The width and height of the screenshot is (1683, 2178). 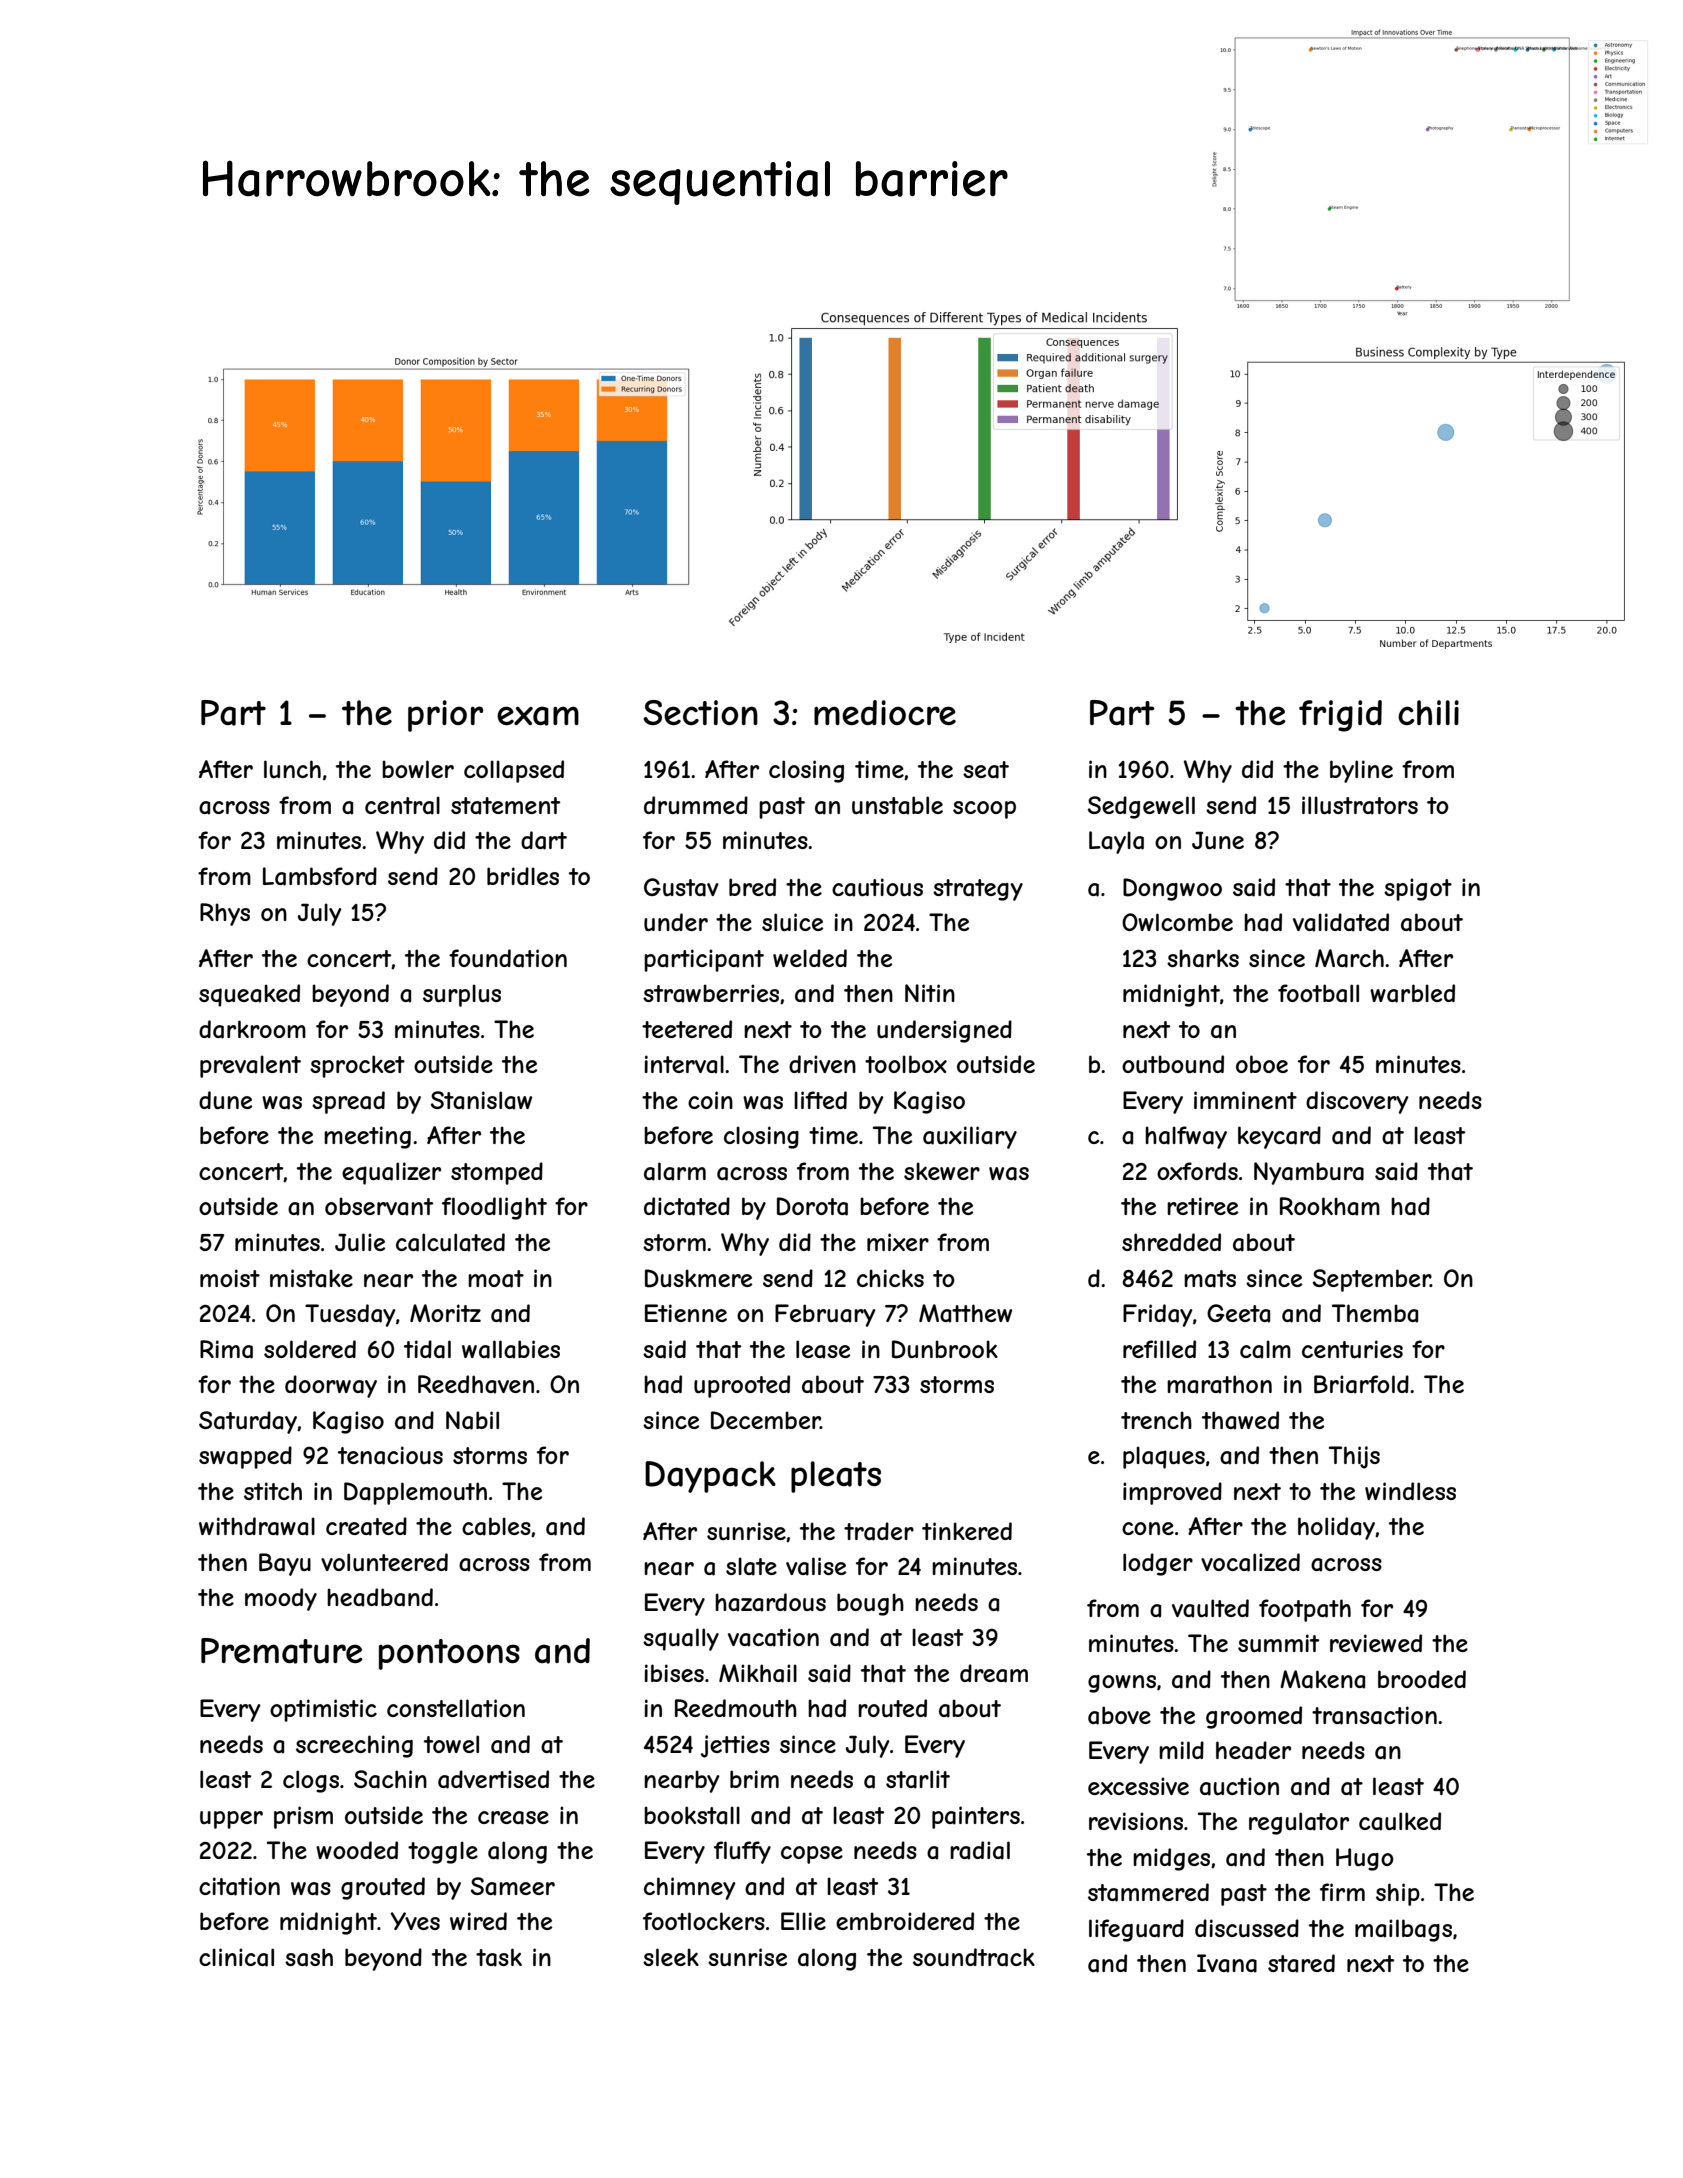 I want to click on interval, so click(x=684, y=1064).
